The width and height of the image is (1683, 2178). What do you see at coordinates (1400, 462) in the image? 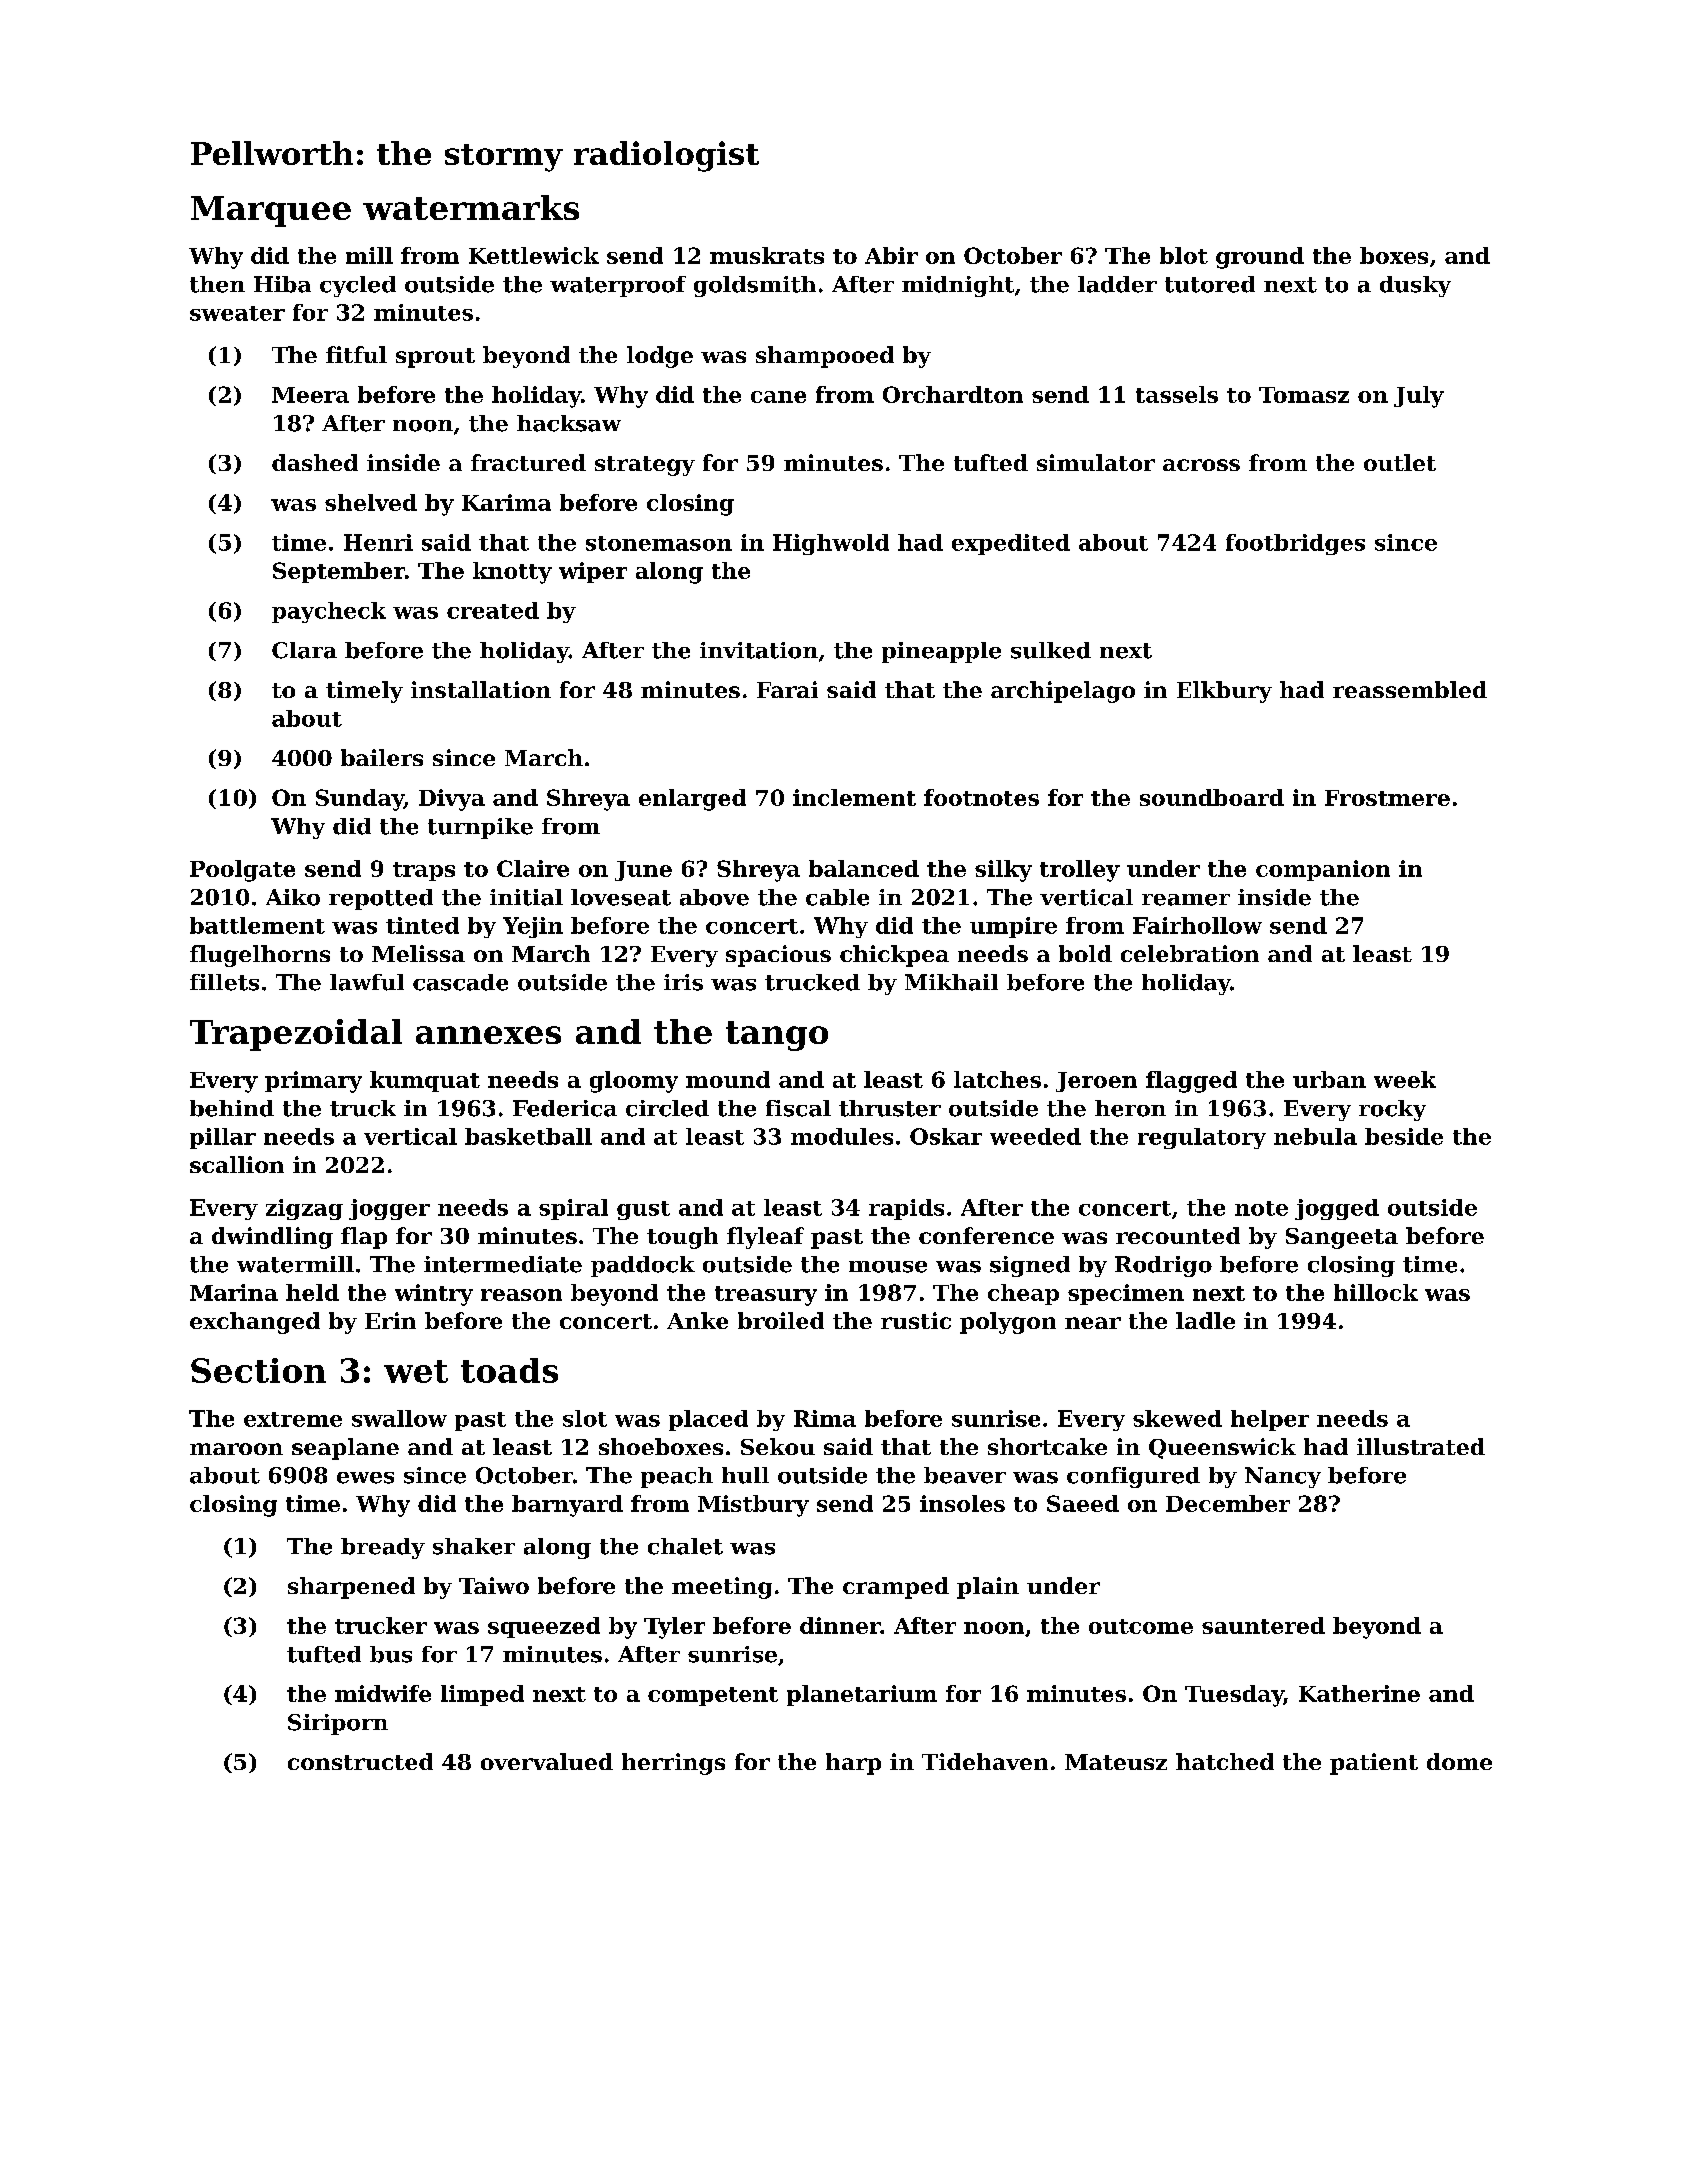
I see `outlet` at bounding box center [1400, 462].
